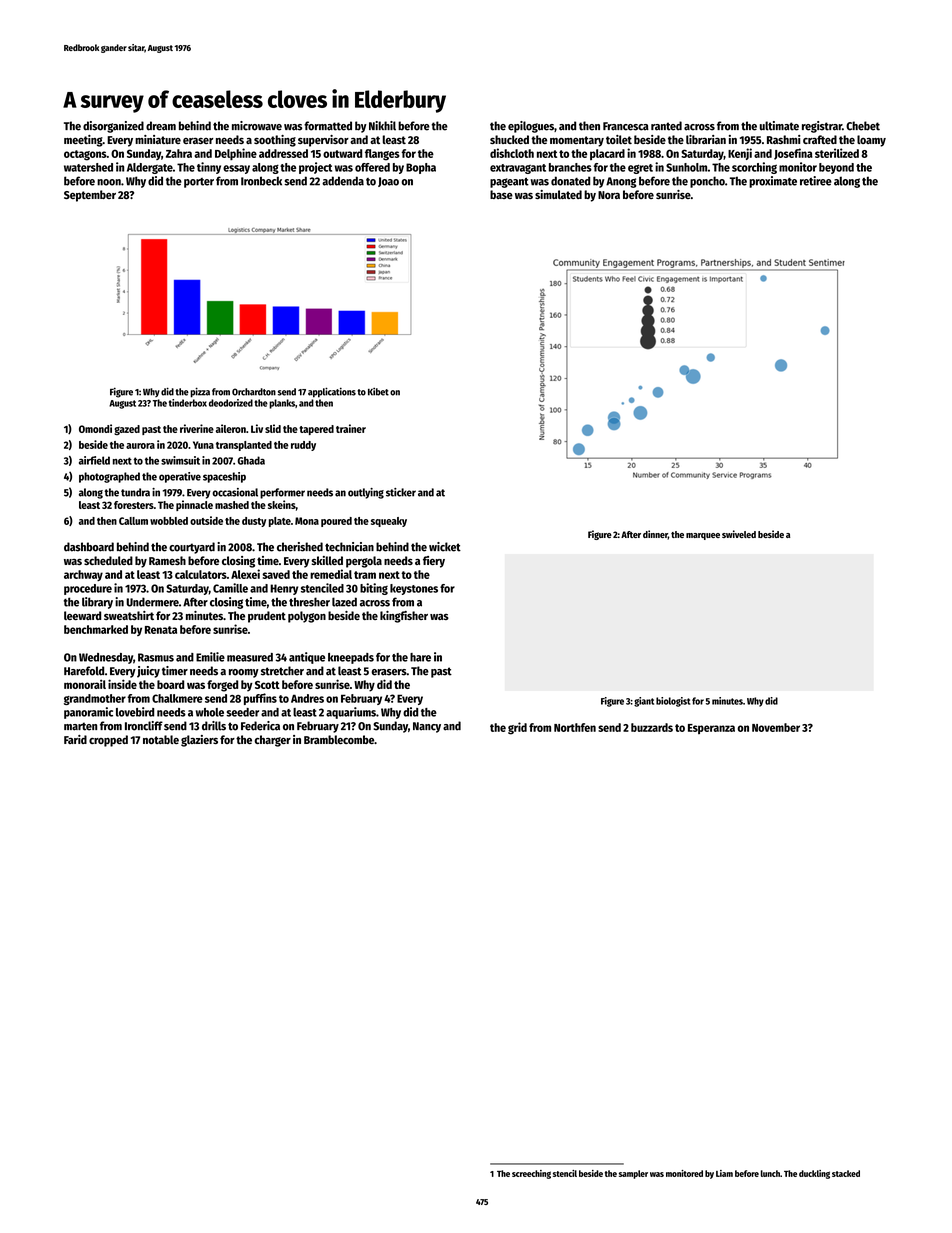  Describe the element at coordinates (108, 741) in the document. I see `cropped` at that location.
